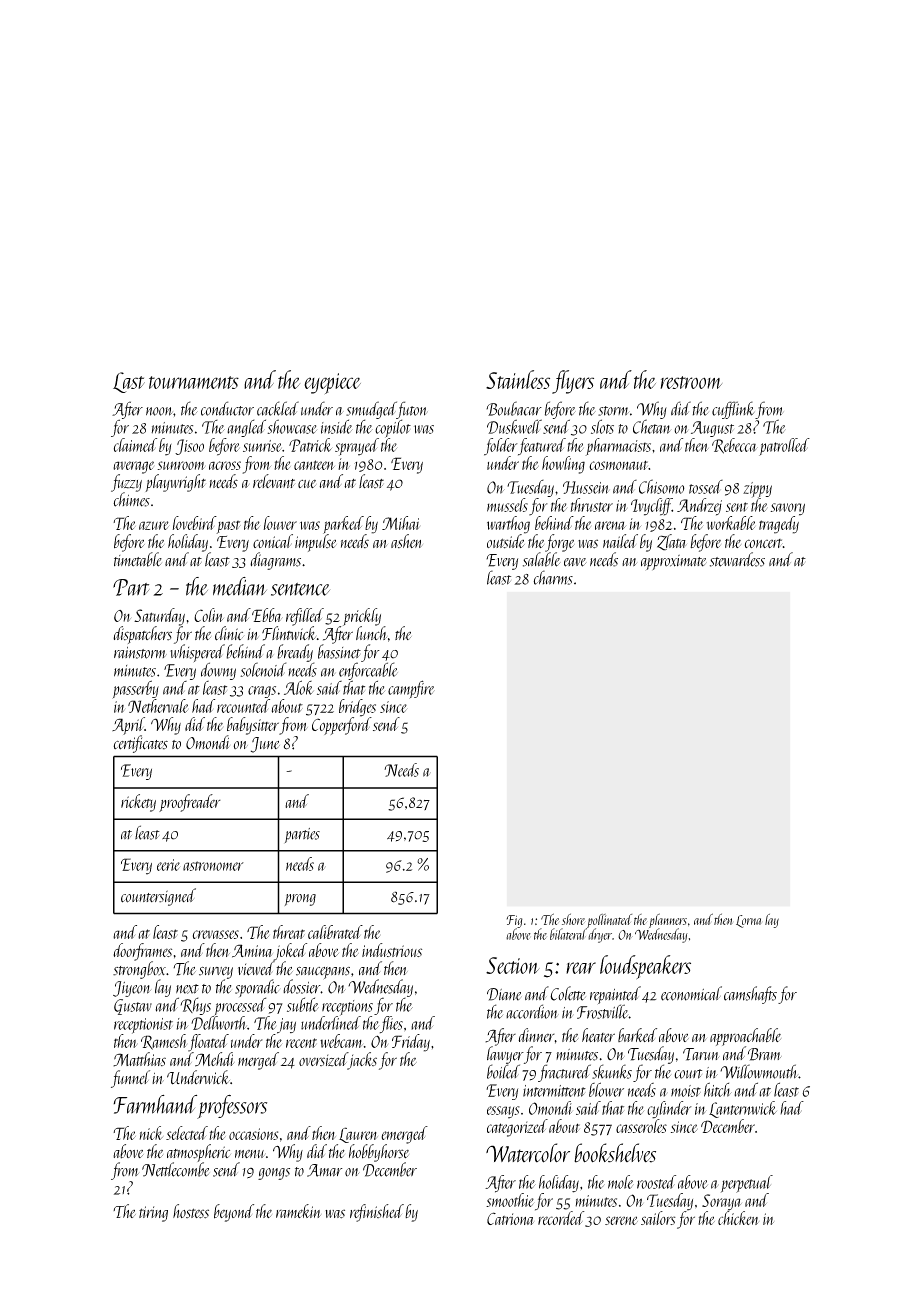 This image has height=1314, width=924. What do you see at coordinates (733, 410) in the image?
I see `cufflink` at bounding box center [733, 410].
